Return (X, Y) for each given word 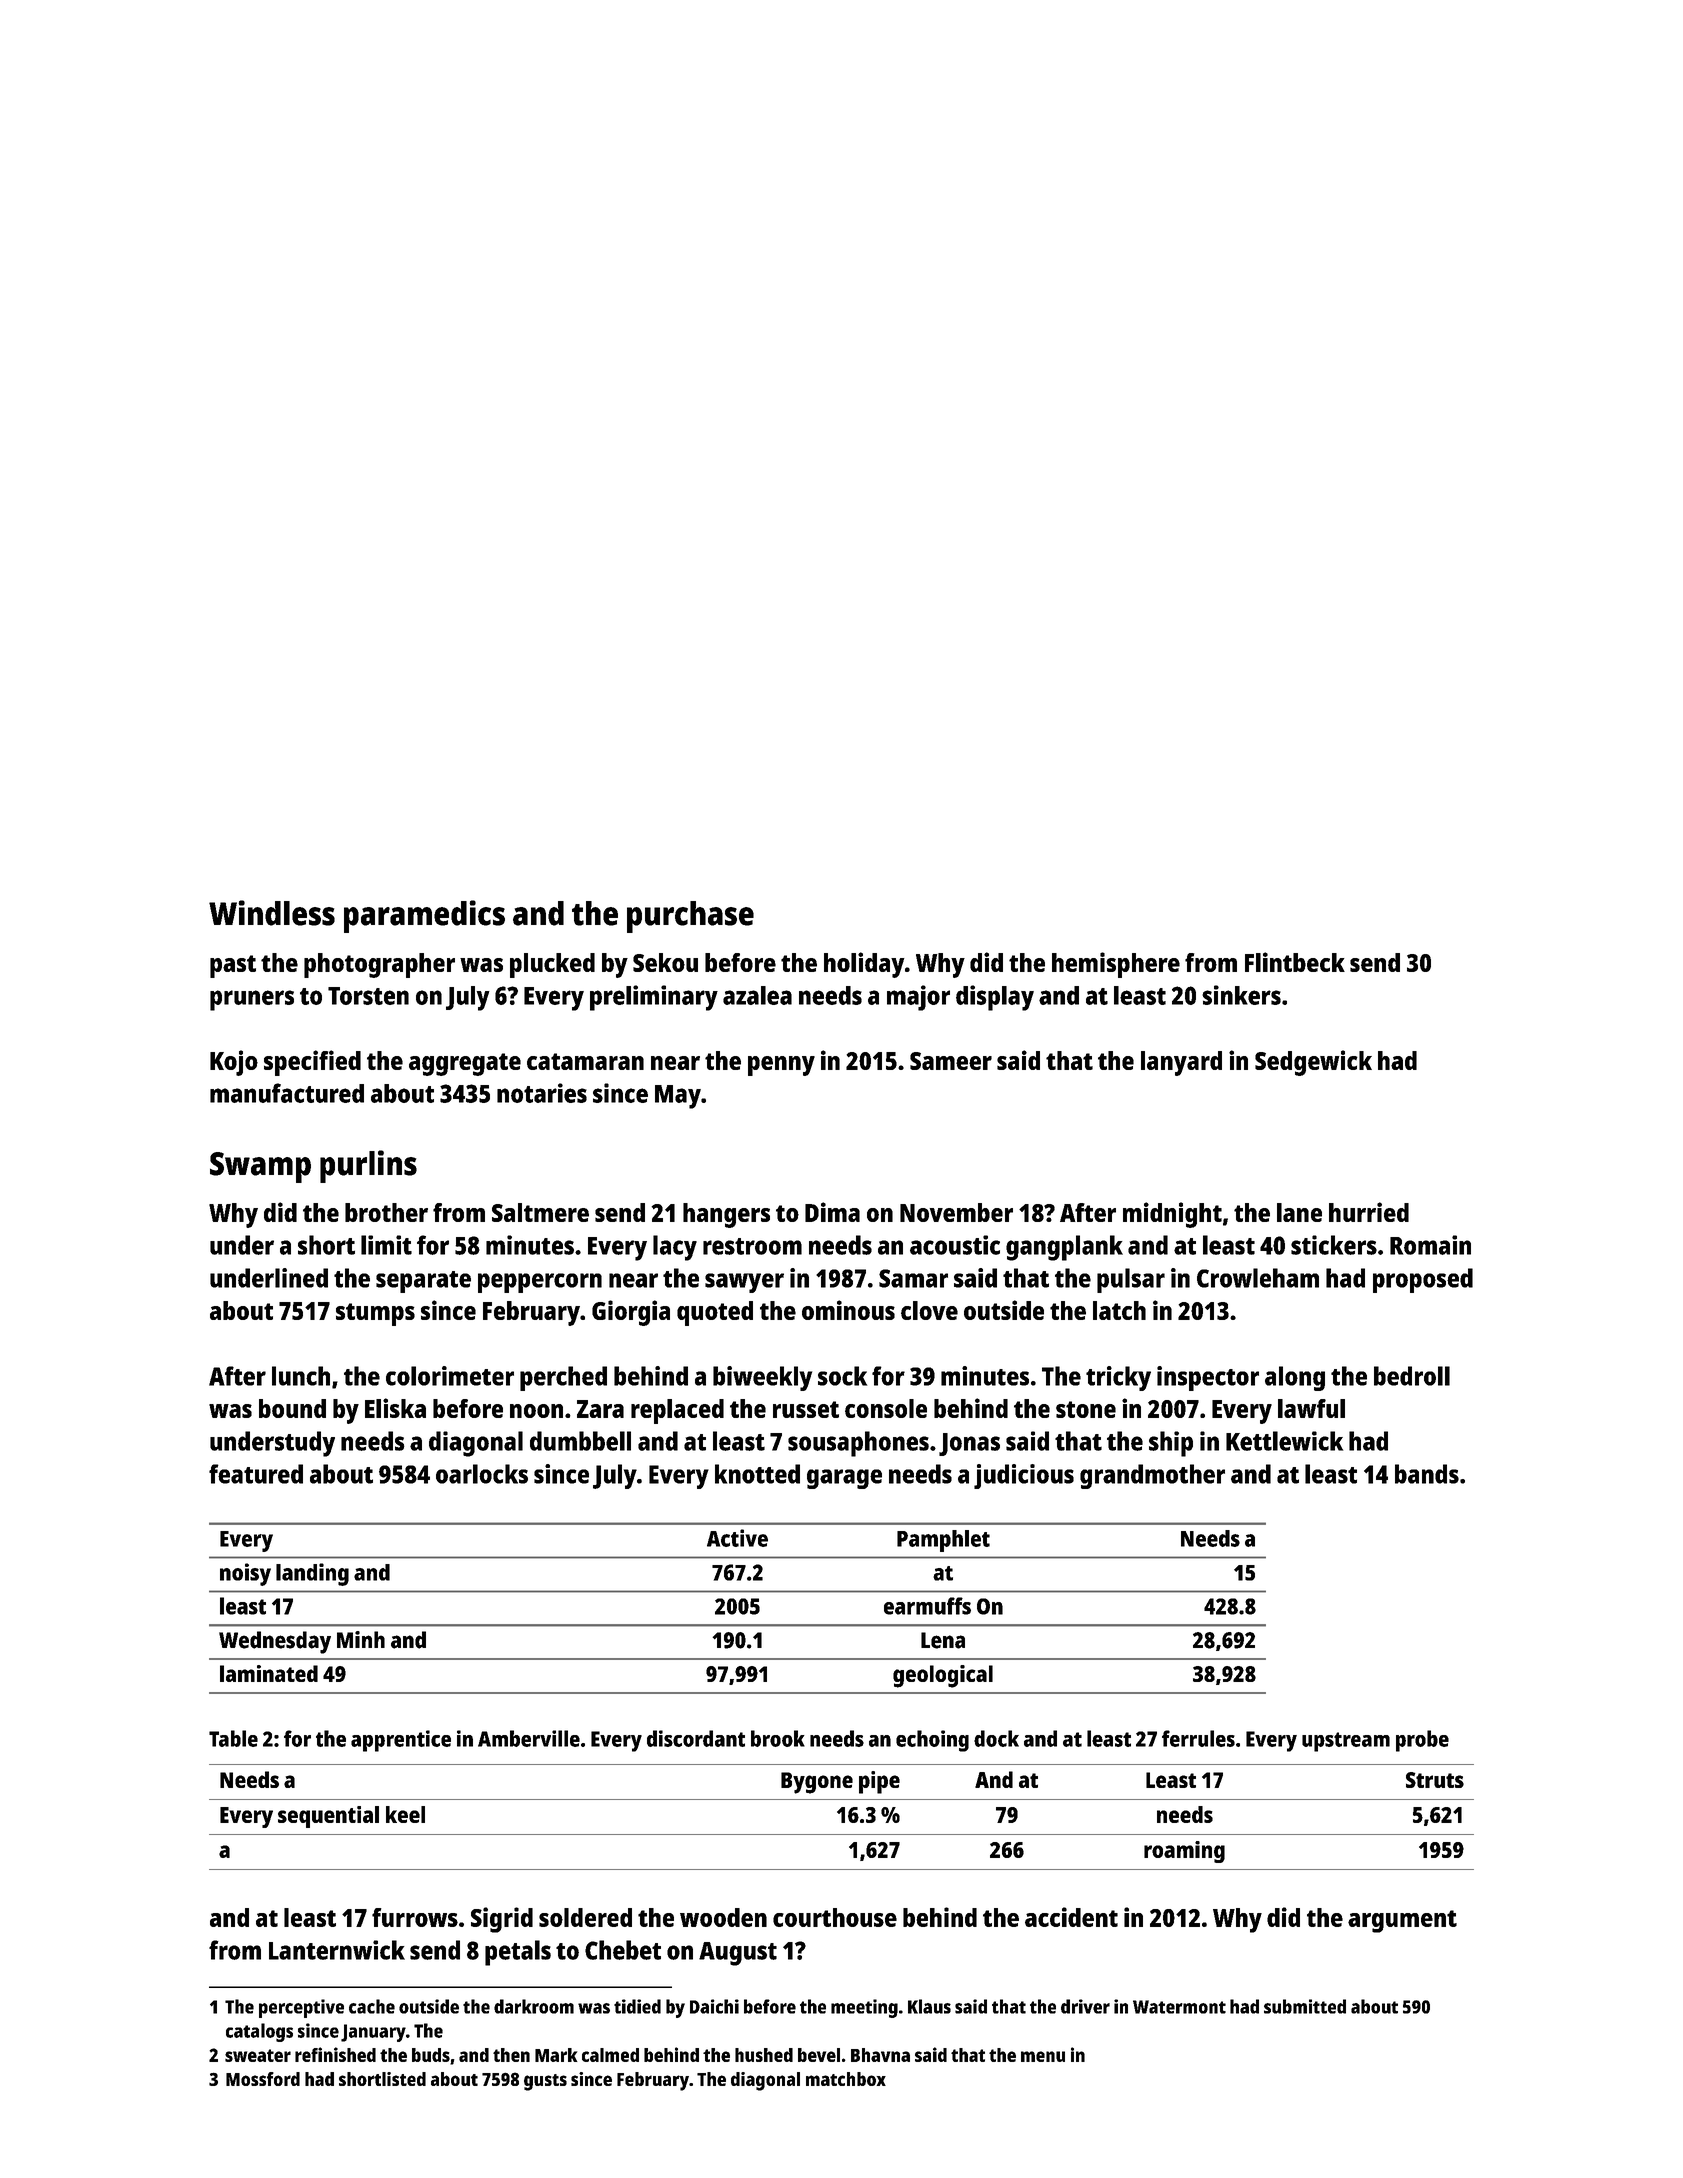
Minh (361, 1639)
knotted (757, 1474)
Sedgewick (1313, 1063)
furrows (415, 1917)
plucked (552, 965)
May (678, 1097)
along (1295, 1378)
